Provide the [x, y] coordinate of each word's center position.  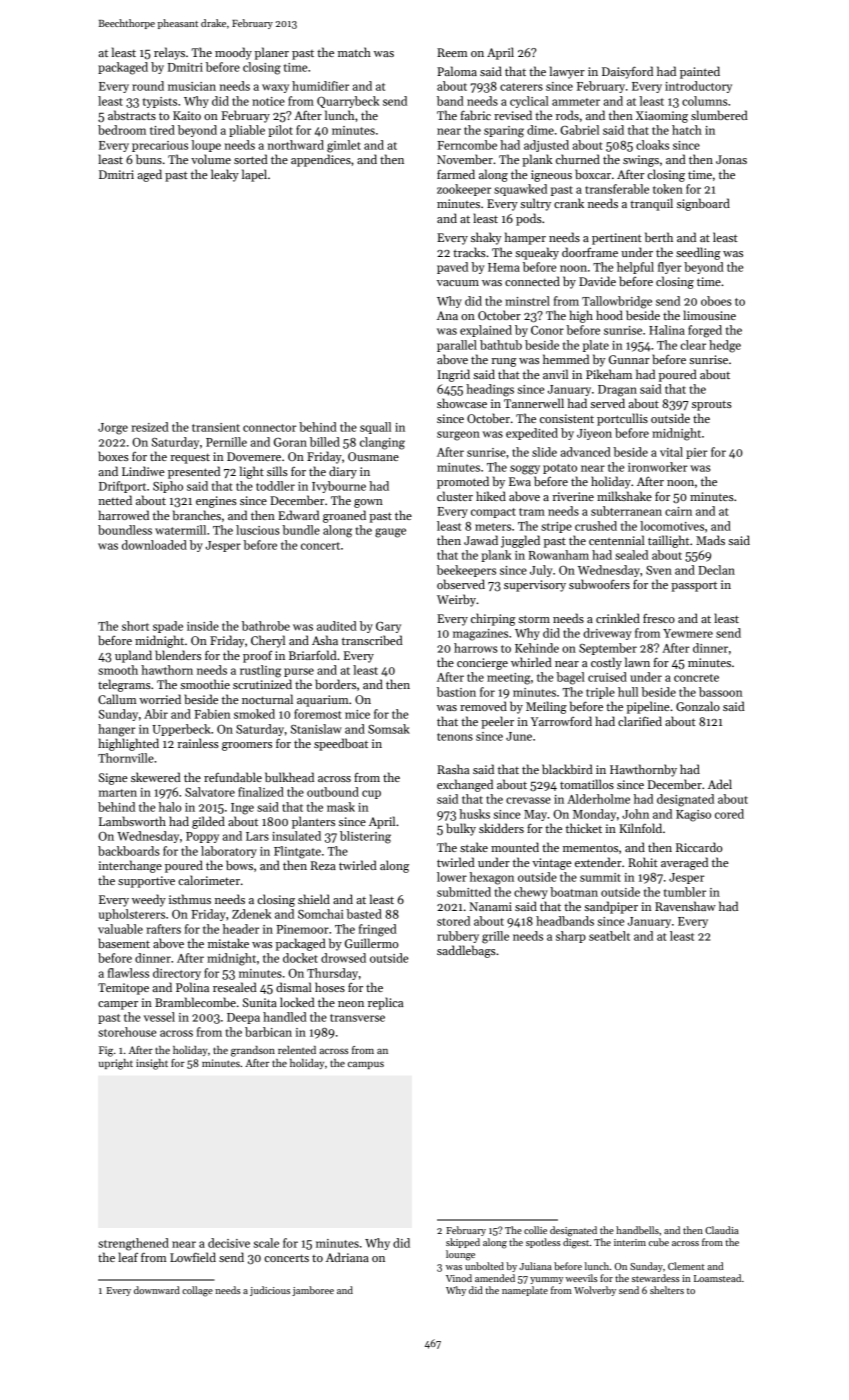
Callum [117, 699]
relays [169, 53]
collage [197, 1291]
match [354, 52]
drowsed [343, 958]
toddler [275, 486]
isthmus [190, 899]
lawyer [567, 72]
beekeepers [466, 571]
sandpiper [611, 907]
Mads [710, 540]
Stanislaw [316, 729]
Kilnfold [640, 828]
